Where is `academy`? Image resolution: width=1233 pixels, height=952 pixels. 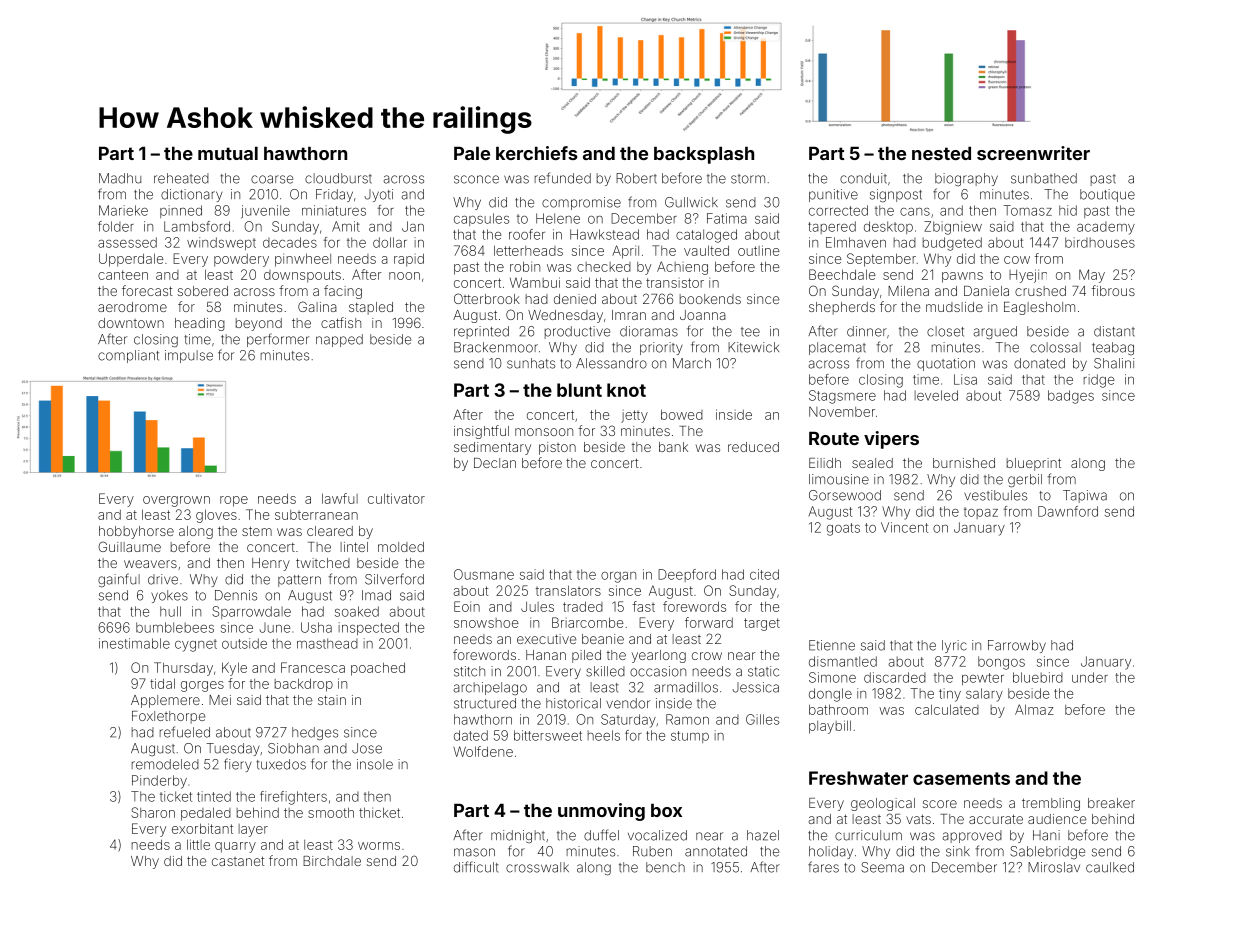 academy is located at coordinates (1106, 228).
